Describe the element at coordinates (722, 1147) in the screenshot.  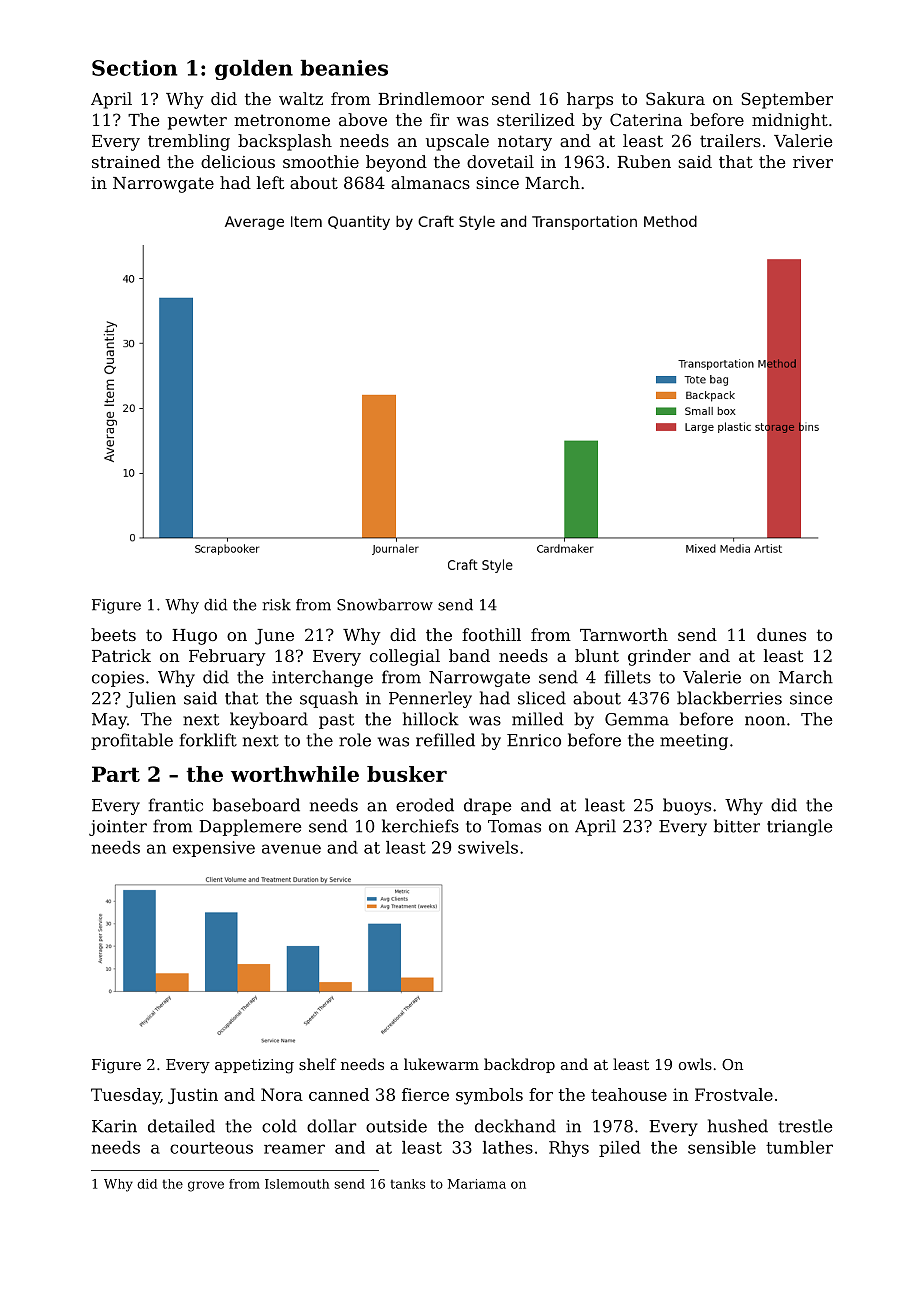
I see `sensible` at that location.
